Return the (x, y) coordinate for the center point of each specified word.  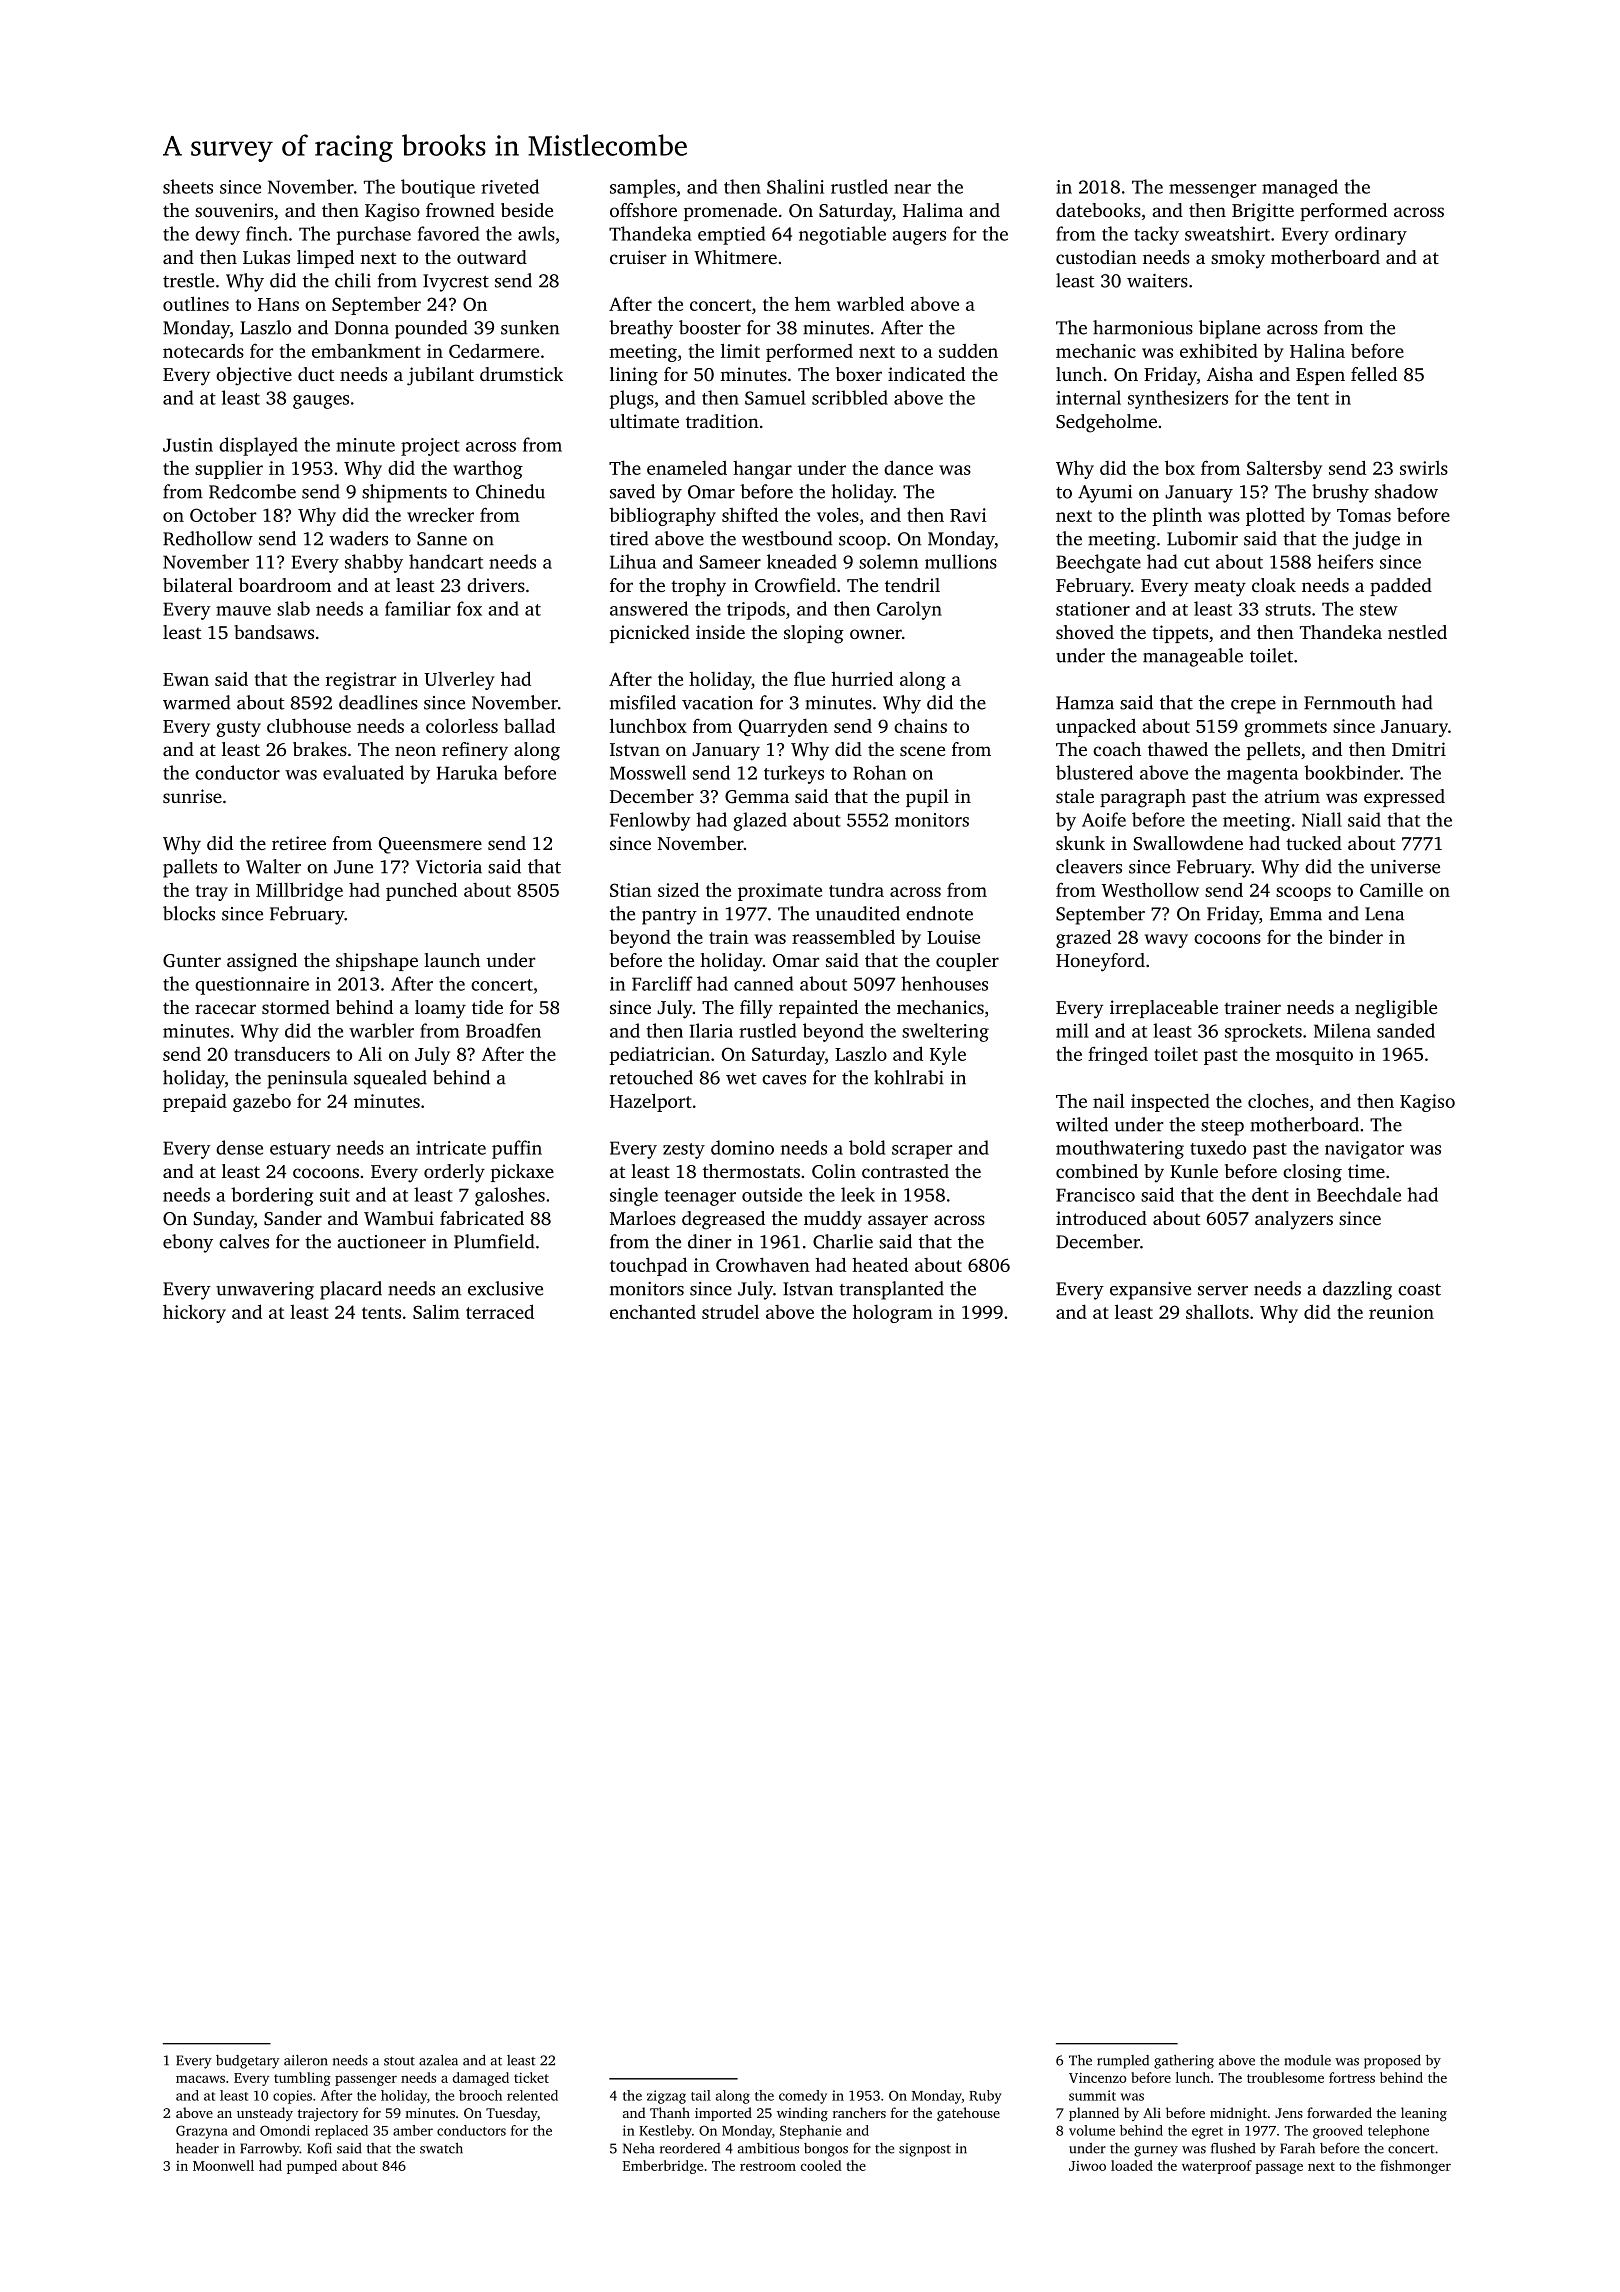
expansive (1150, 1291)
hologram (893, 1313)
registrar (361, 681)
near (912, 189)
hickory (194, 1313)
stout (399, 2061)
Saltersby (1284, 470)
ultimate (644, 421)
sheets (188, 186)
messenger (1213, 191)
